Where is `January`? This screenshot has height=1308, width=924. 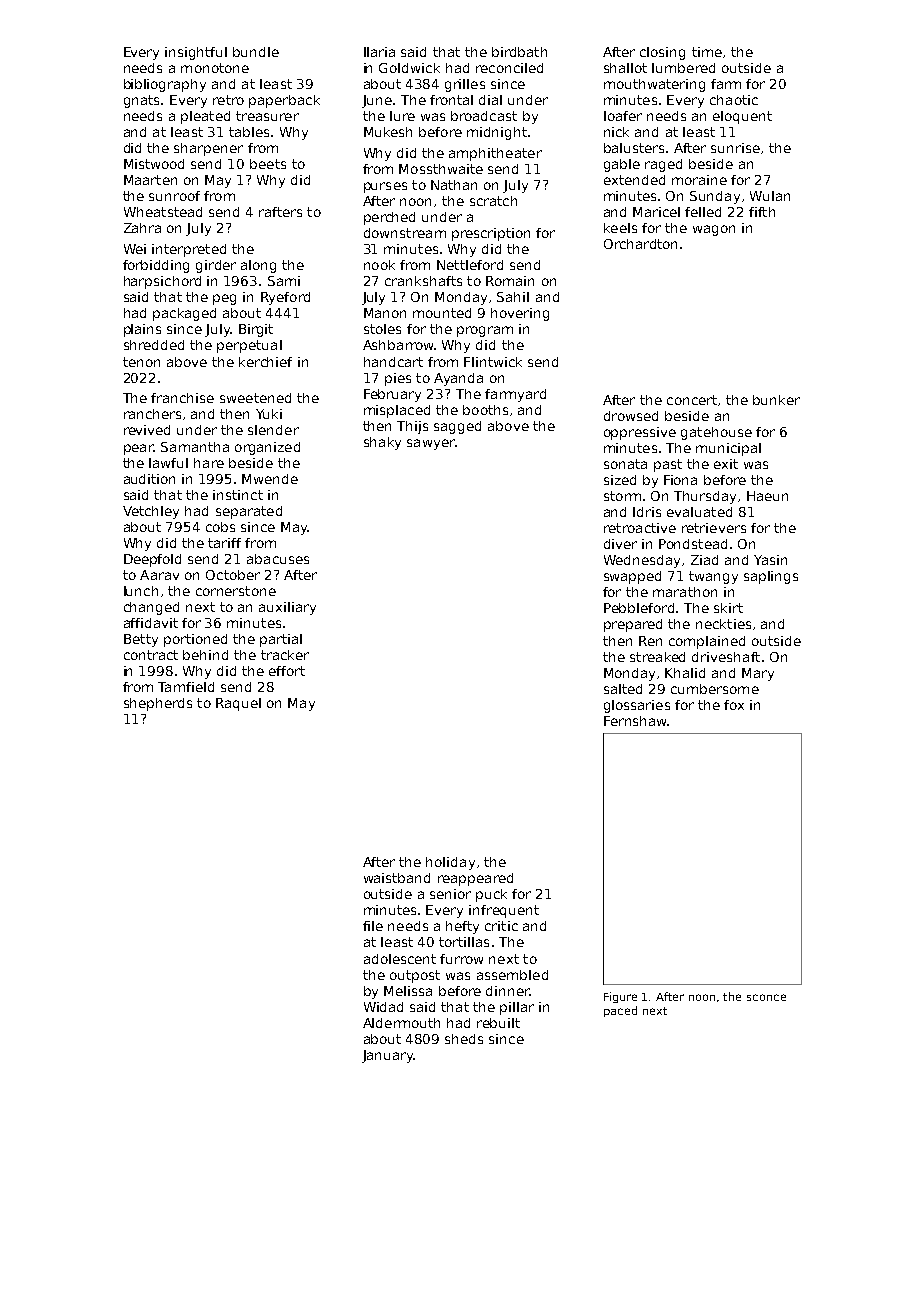
January is located at coordinates (388, 1056).
